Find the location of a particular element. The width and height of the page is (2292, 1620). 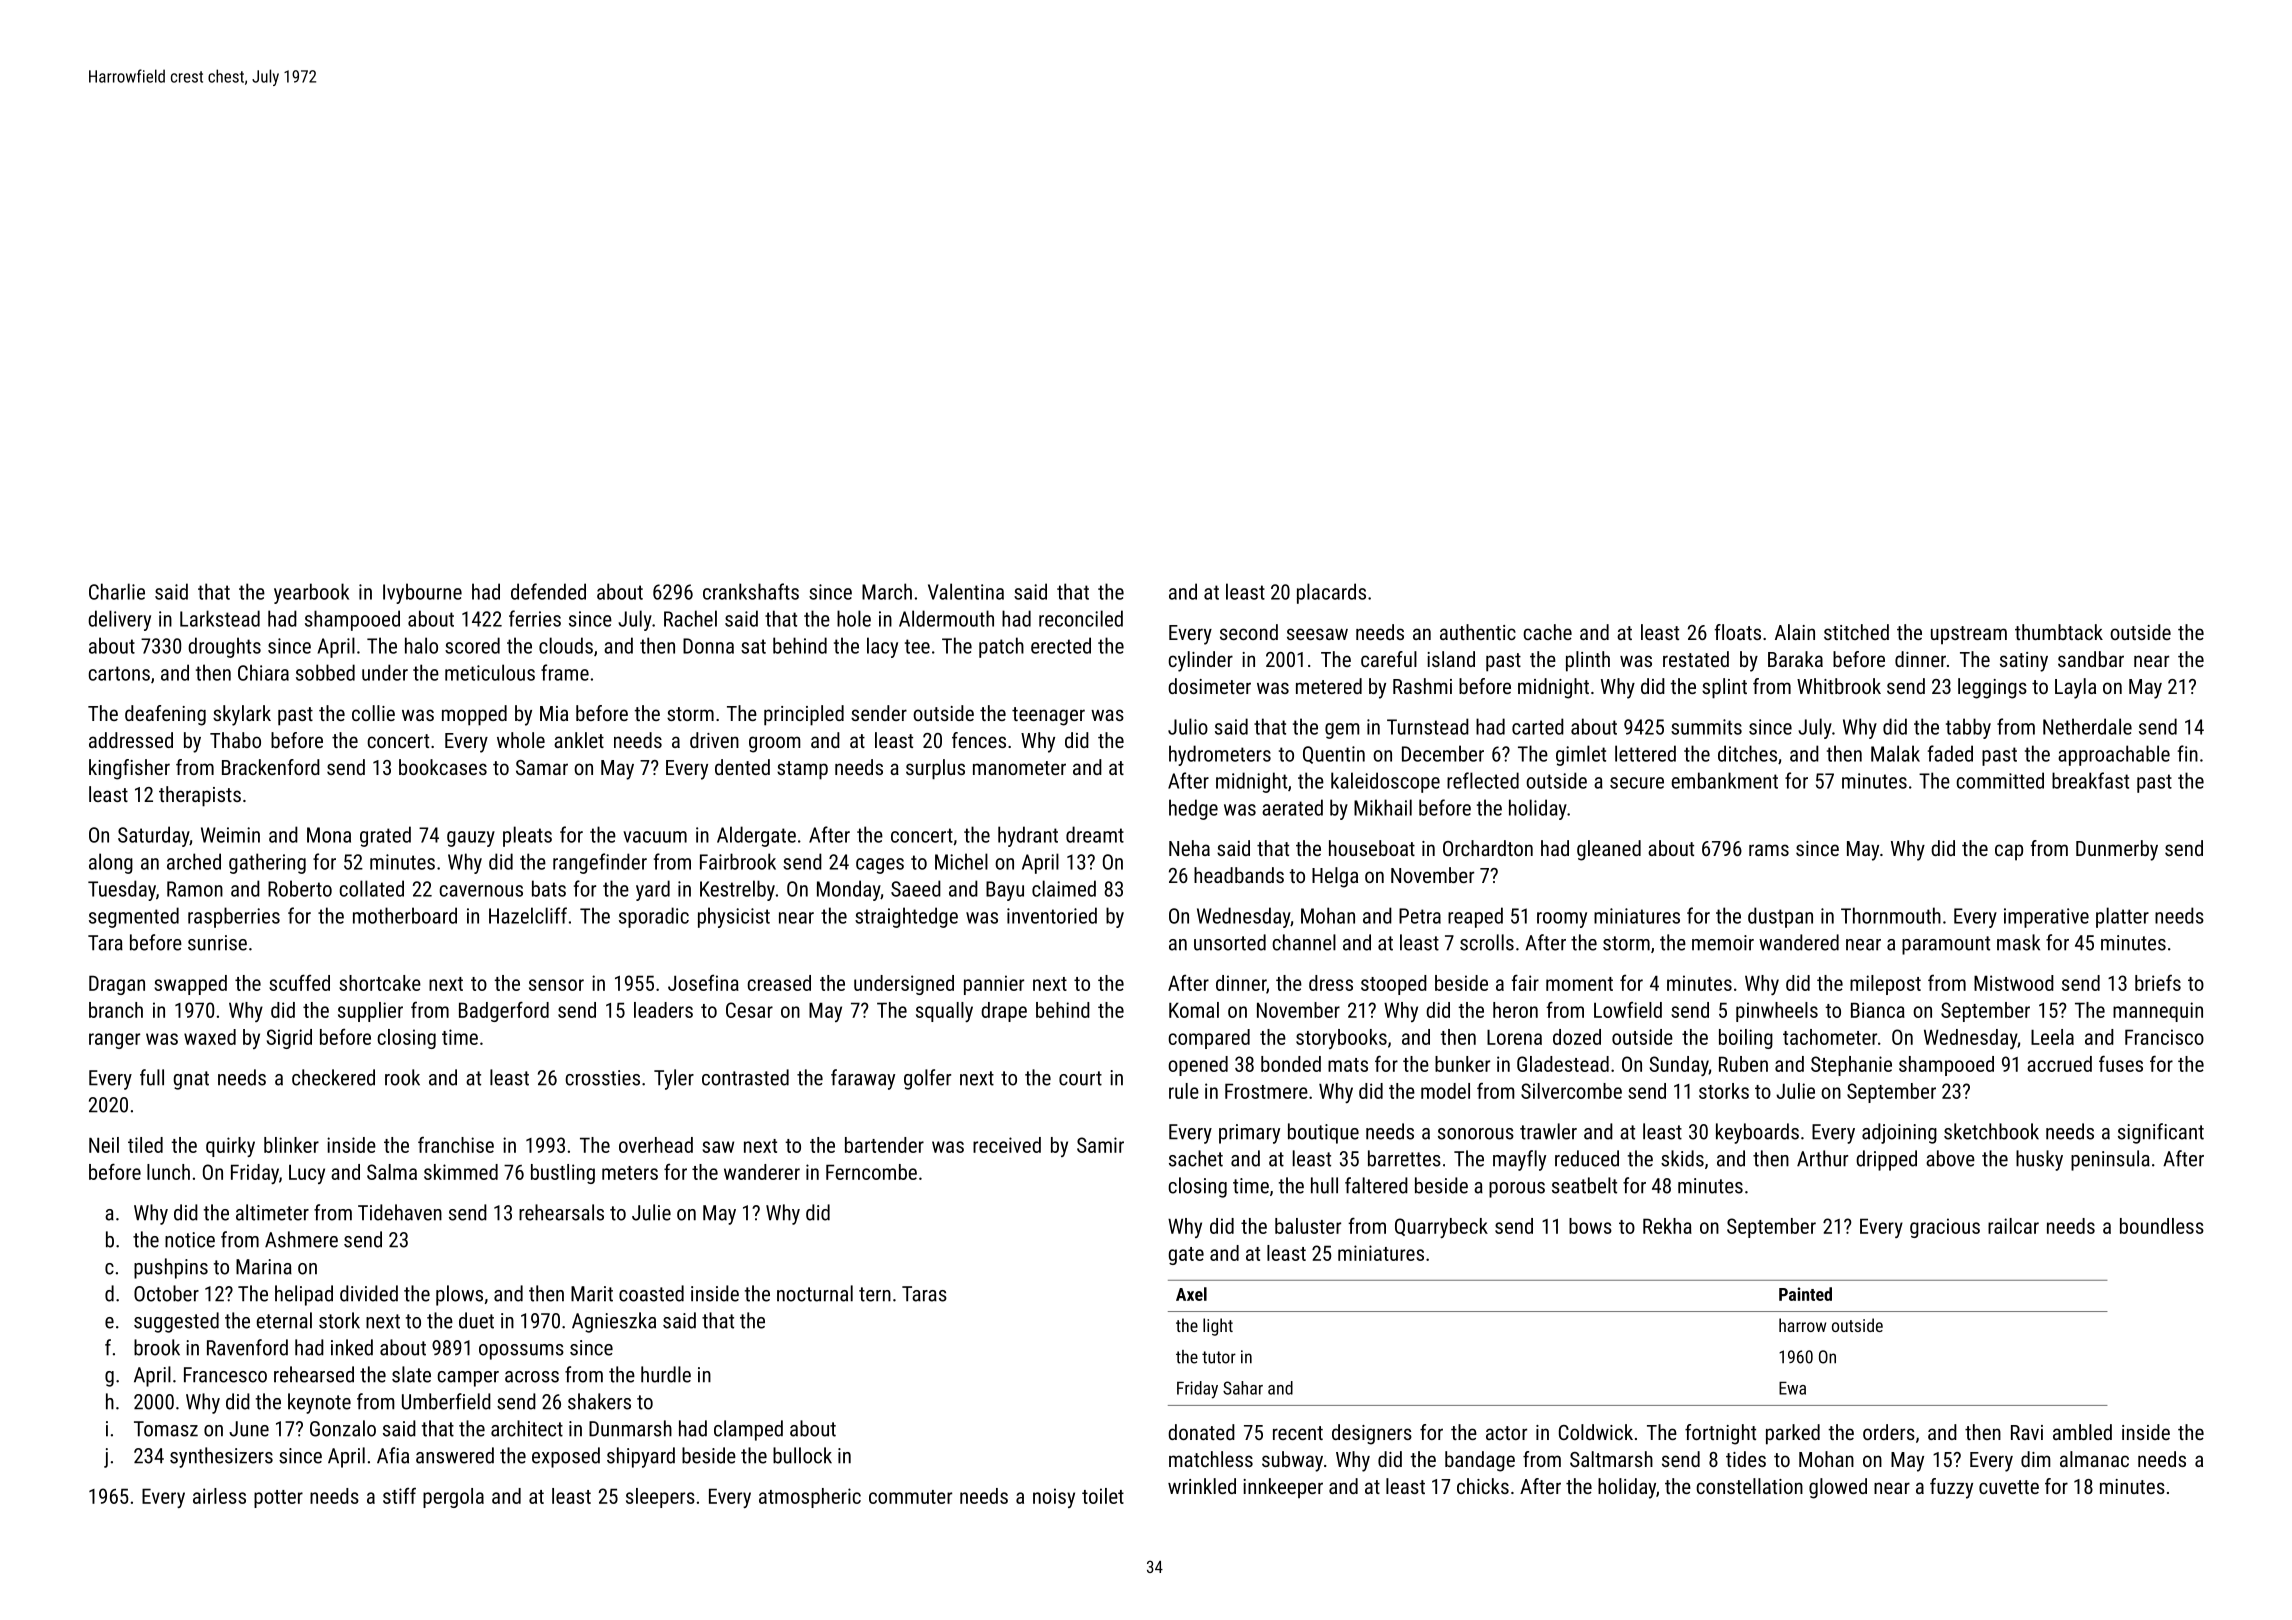

airless is located at coordinates (219, 1496).
